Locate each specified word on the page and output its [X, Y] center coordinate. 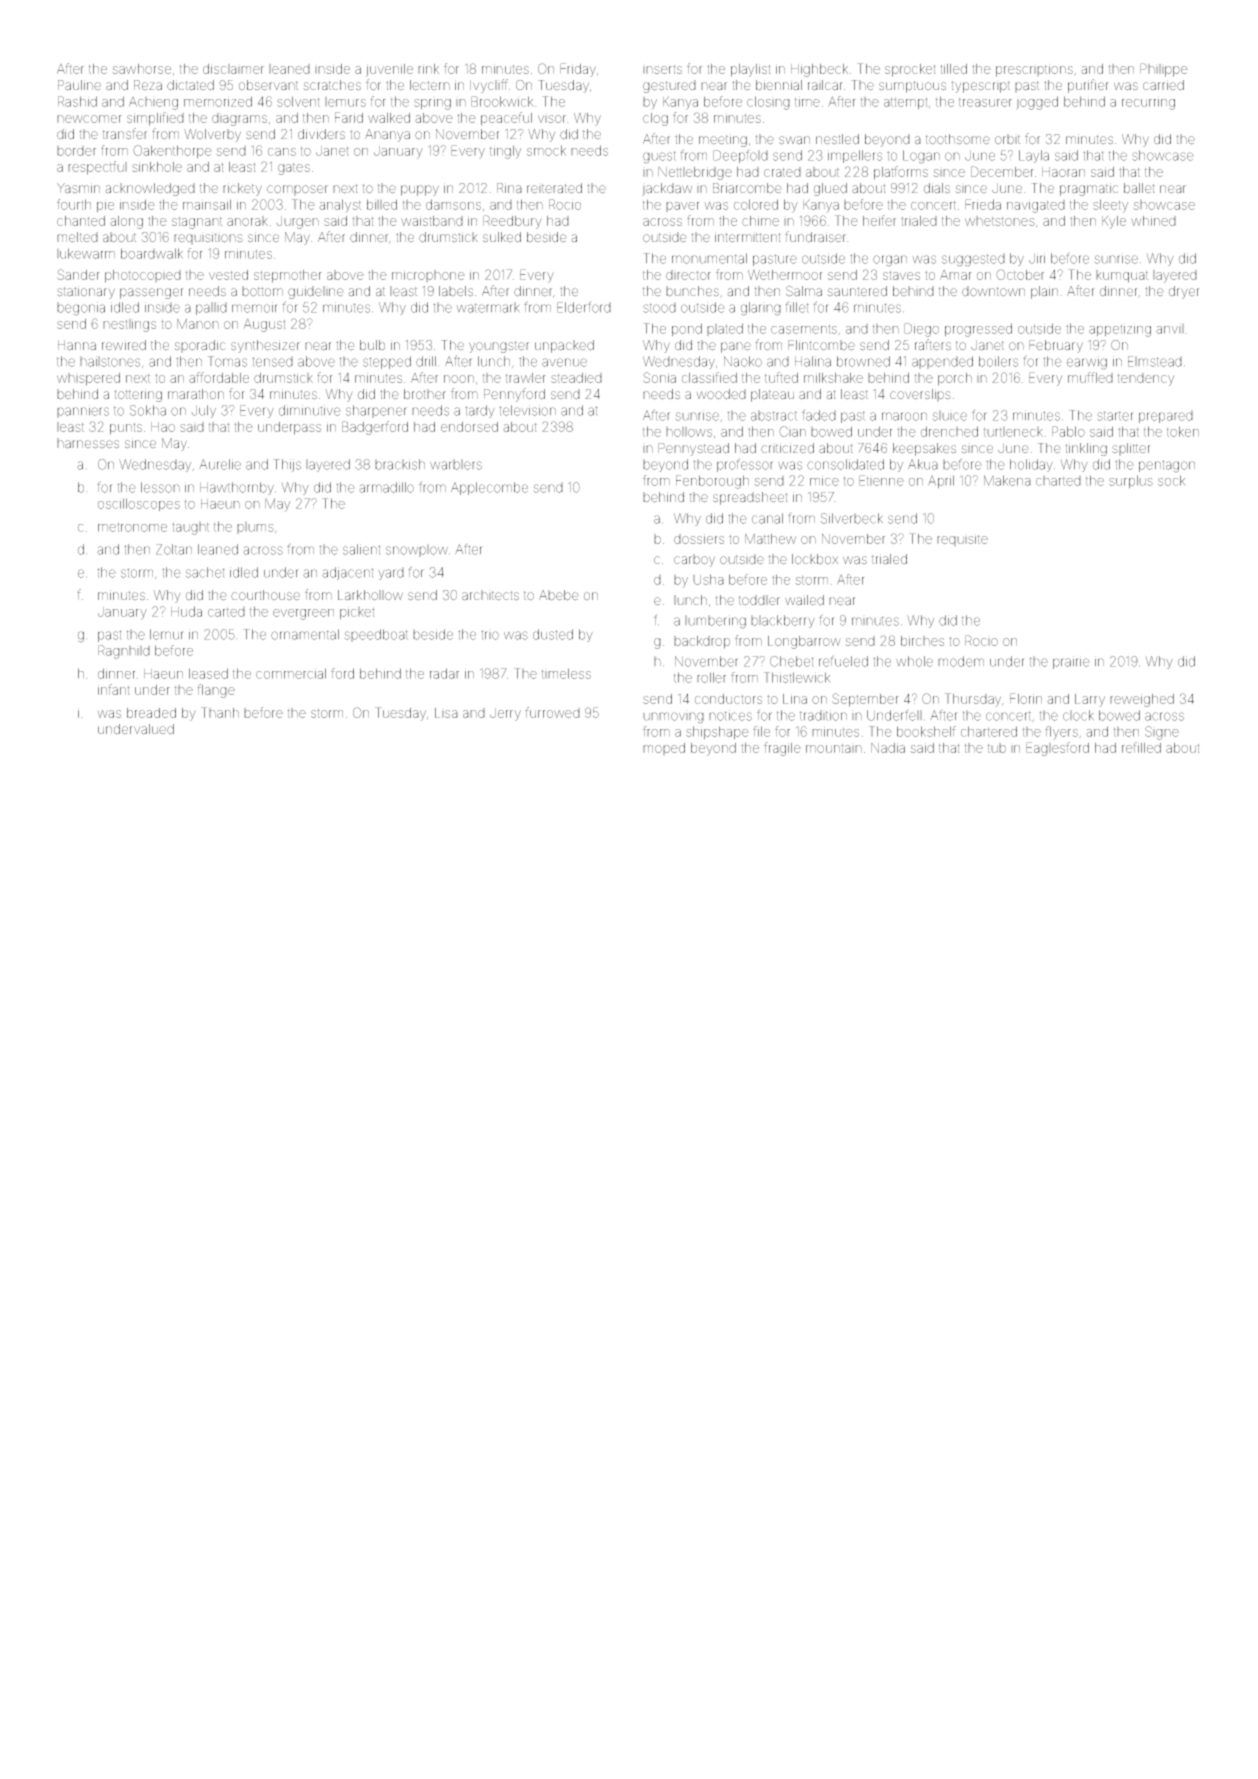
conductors [728, 699]
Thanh [220, 712]
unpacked [564, 346]
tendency [1146, 379]
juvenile [389, 70]
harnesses [88, 443]
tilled [953, 69]
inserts [662, 69]
